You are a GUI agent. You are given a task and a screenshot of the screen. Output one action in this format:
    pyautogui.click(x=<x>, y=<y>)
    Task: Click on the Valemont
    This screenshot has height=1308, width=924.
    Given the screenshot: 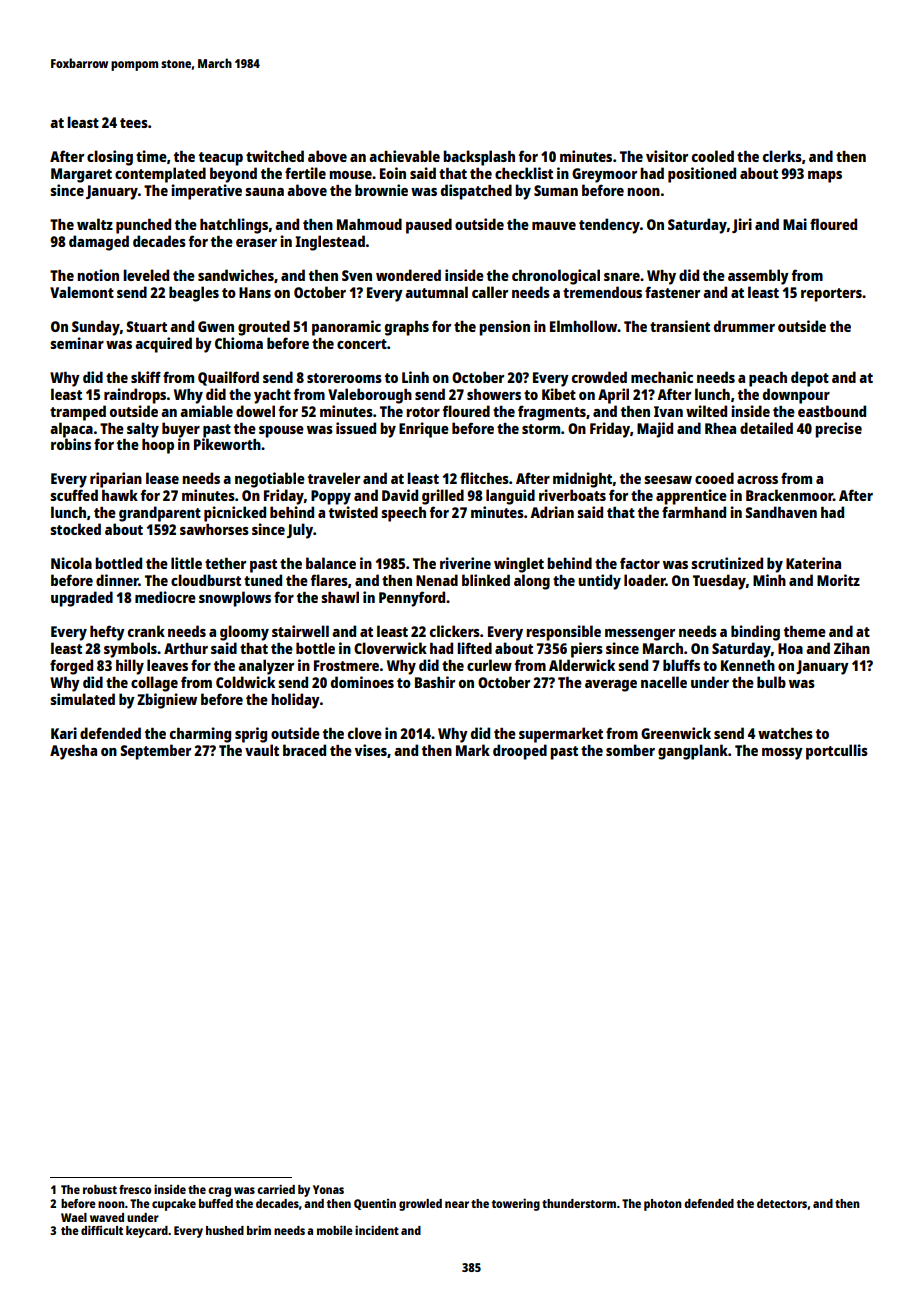 What is the action you would take?
    pyautogui.click(x=82, y=292)
